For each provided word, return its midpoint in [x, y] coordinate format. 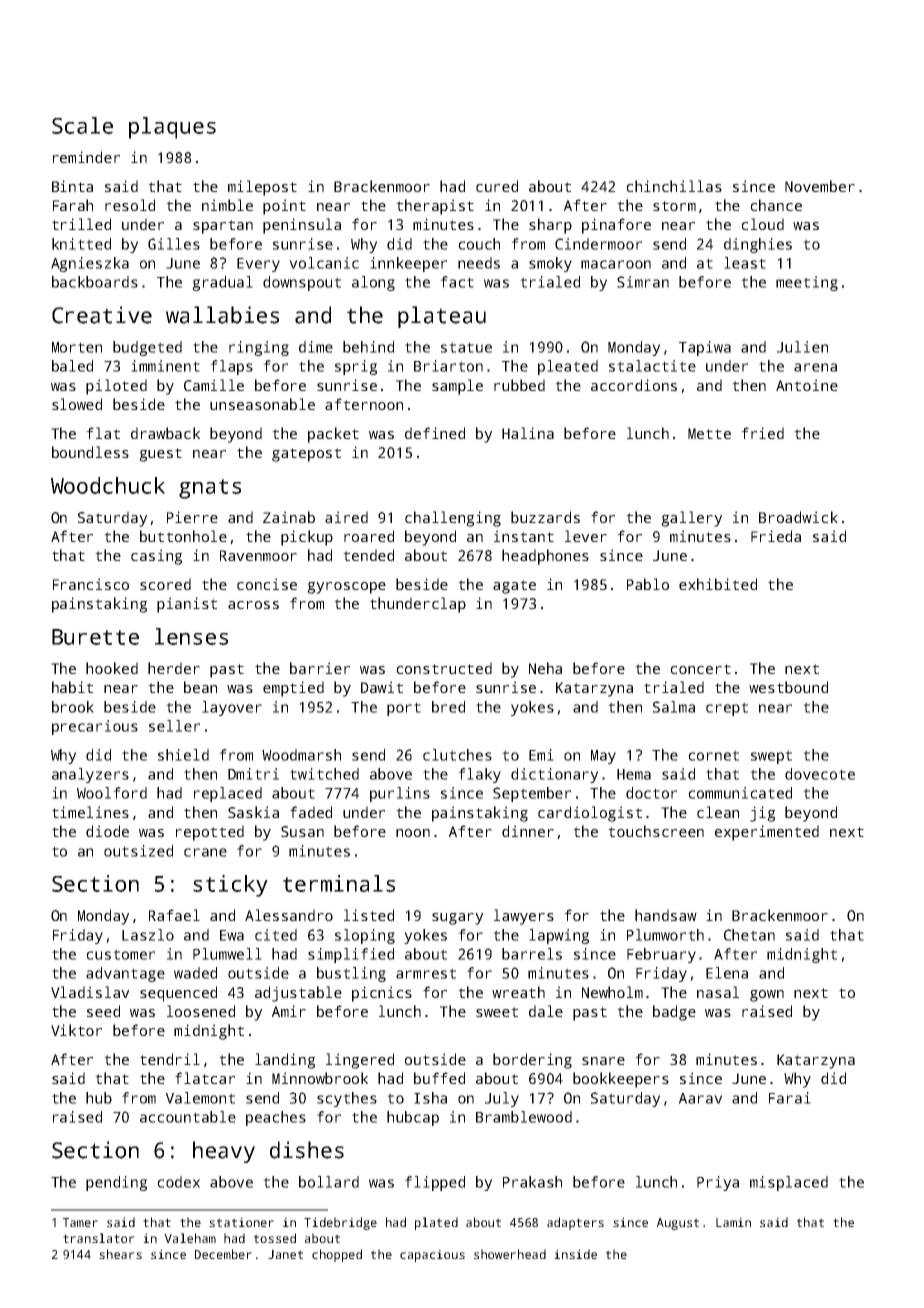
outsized [138, 851]
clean [718, 812]
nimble [227, 205]
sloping [365, 936]
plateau [442, 317]
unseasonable [262, 404]
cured [497, 186]
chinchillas [674, 186]
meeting [807, 283]
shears [120, 1254]
